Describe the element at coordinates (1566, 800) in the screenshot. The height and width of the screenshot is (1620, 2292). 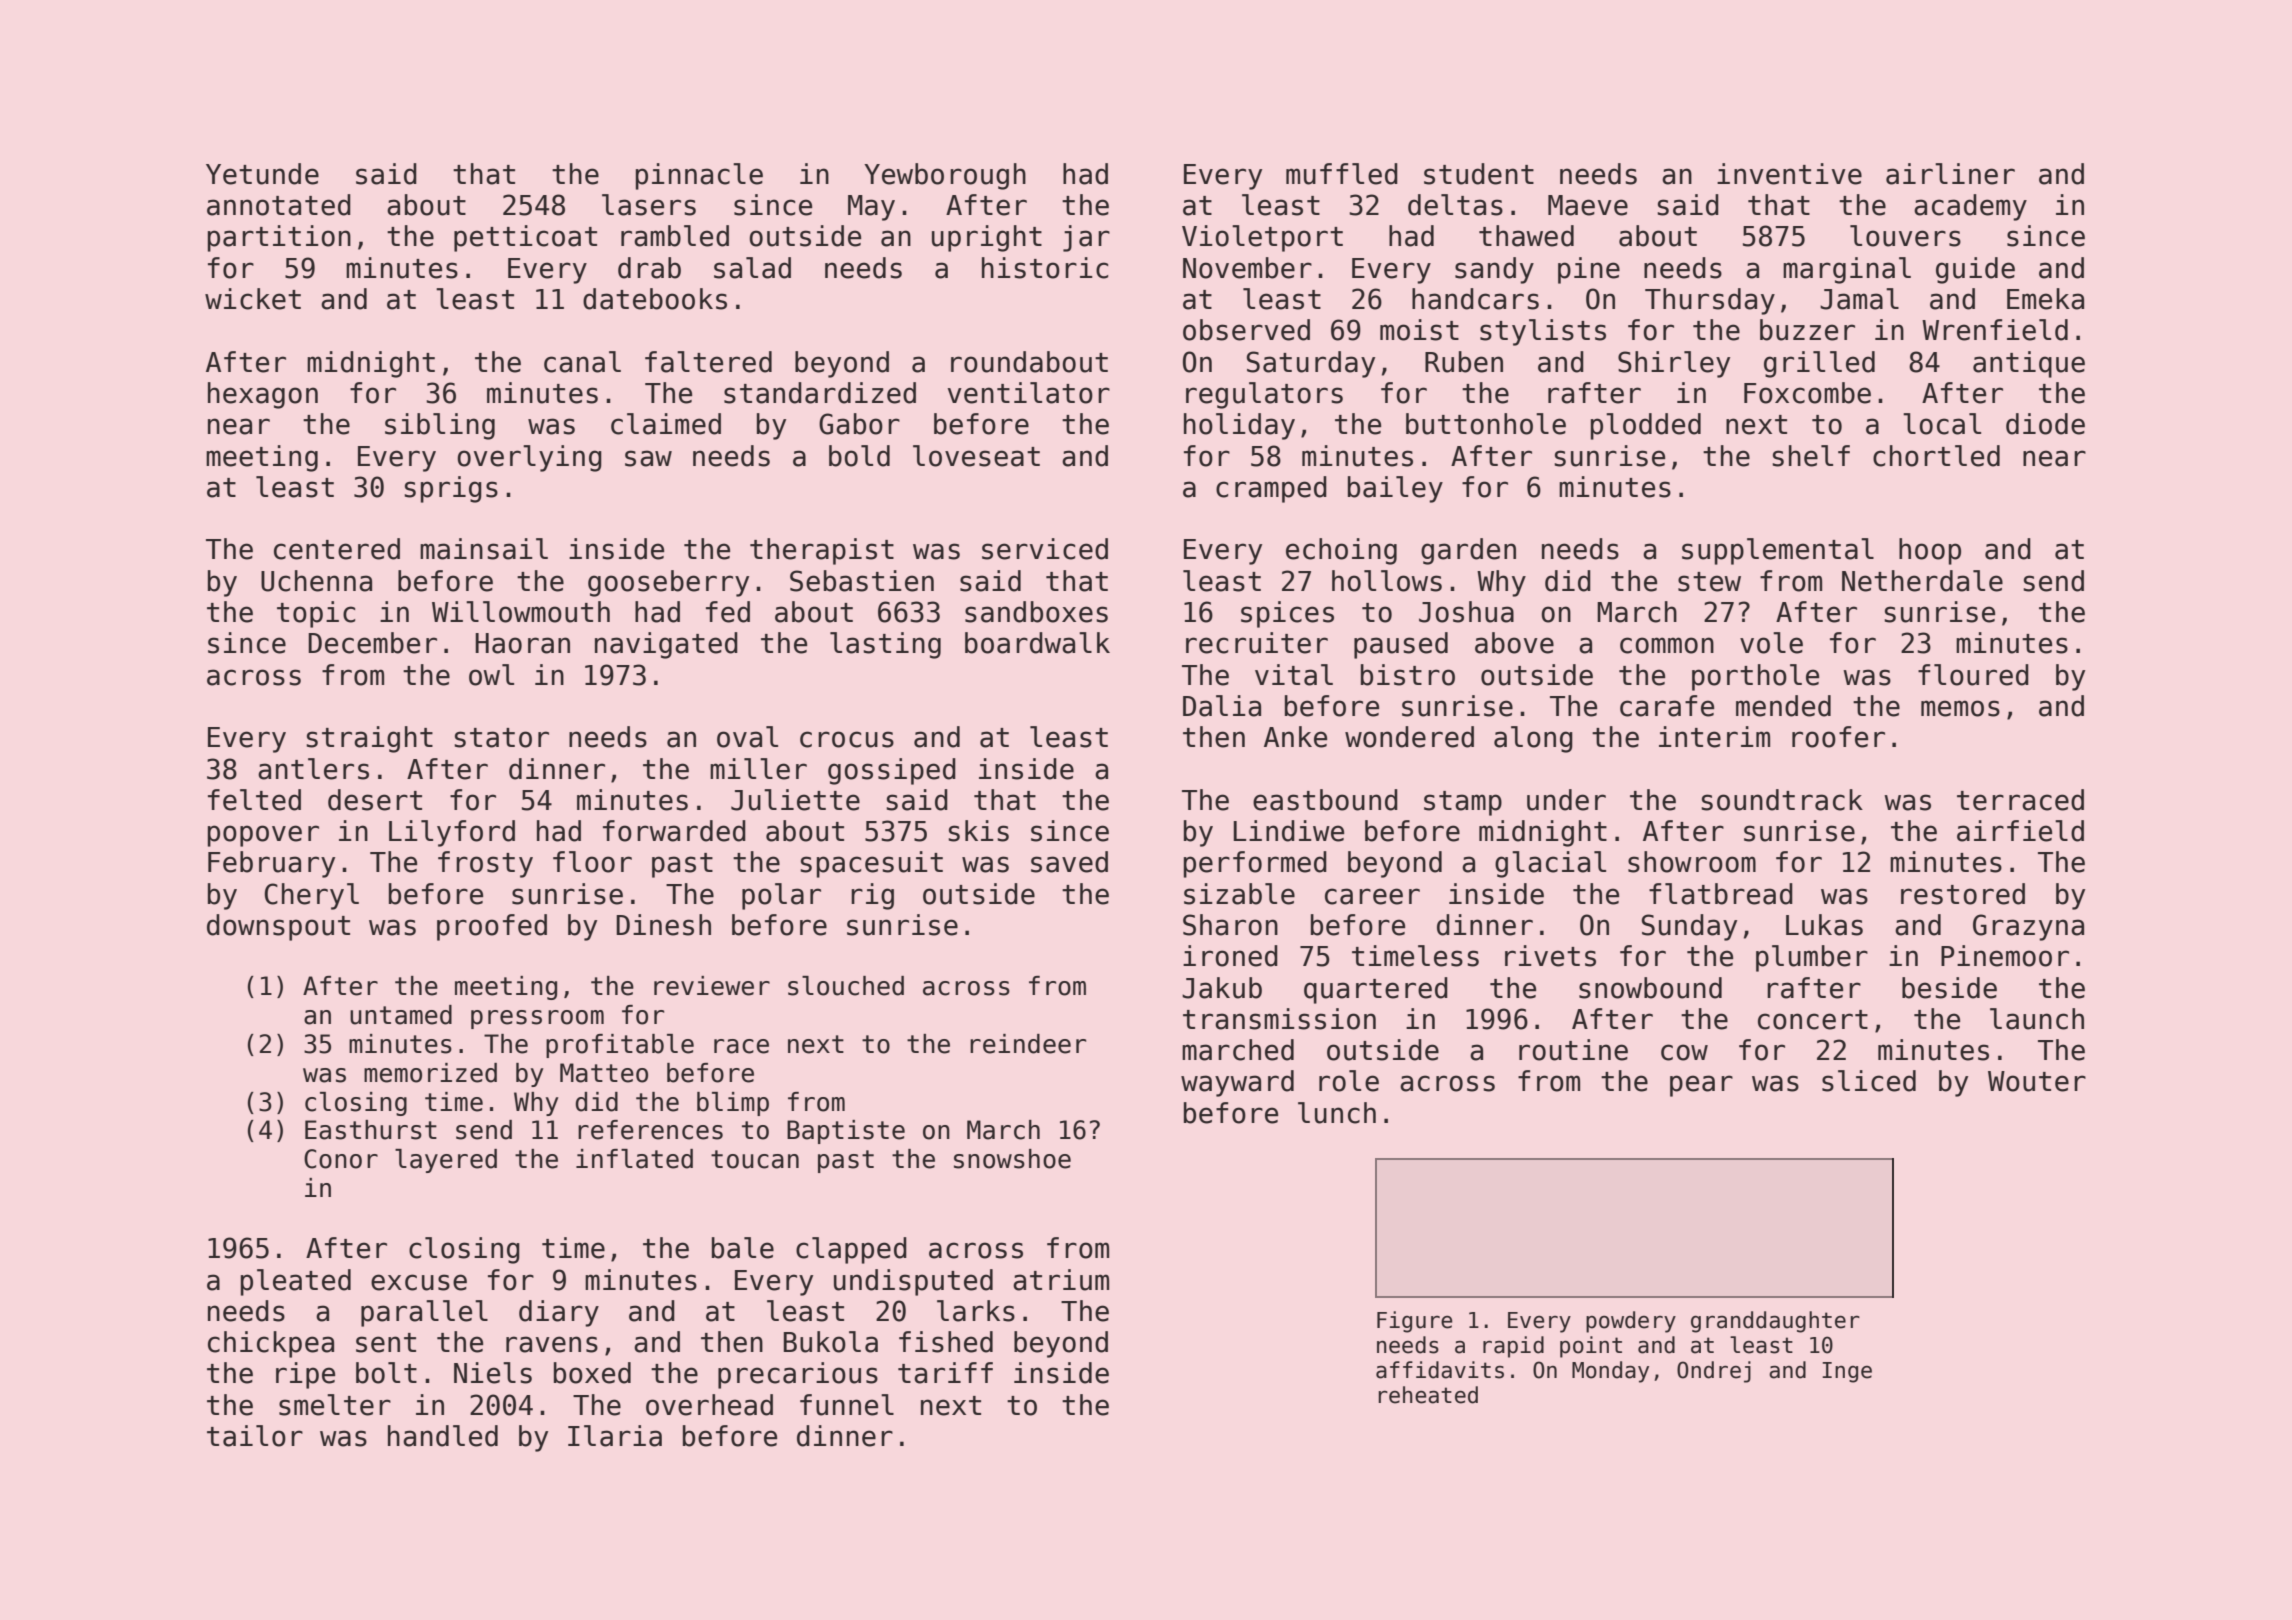
I see `under` at that location.
